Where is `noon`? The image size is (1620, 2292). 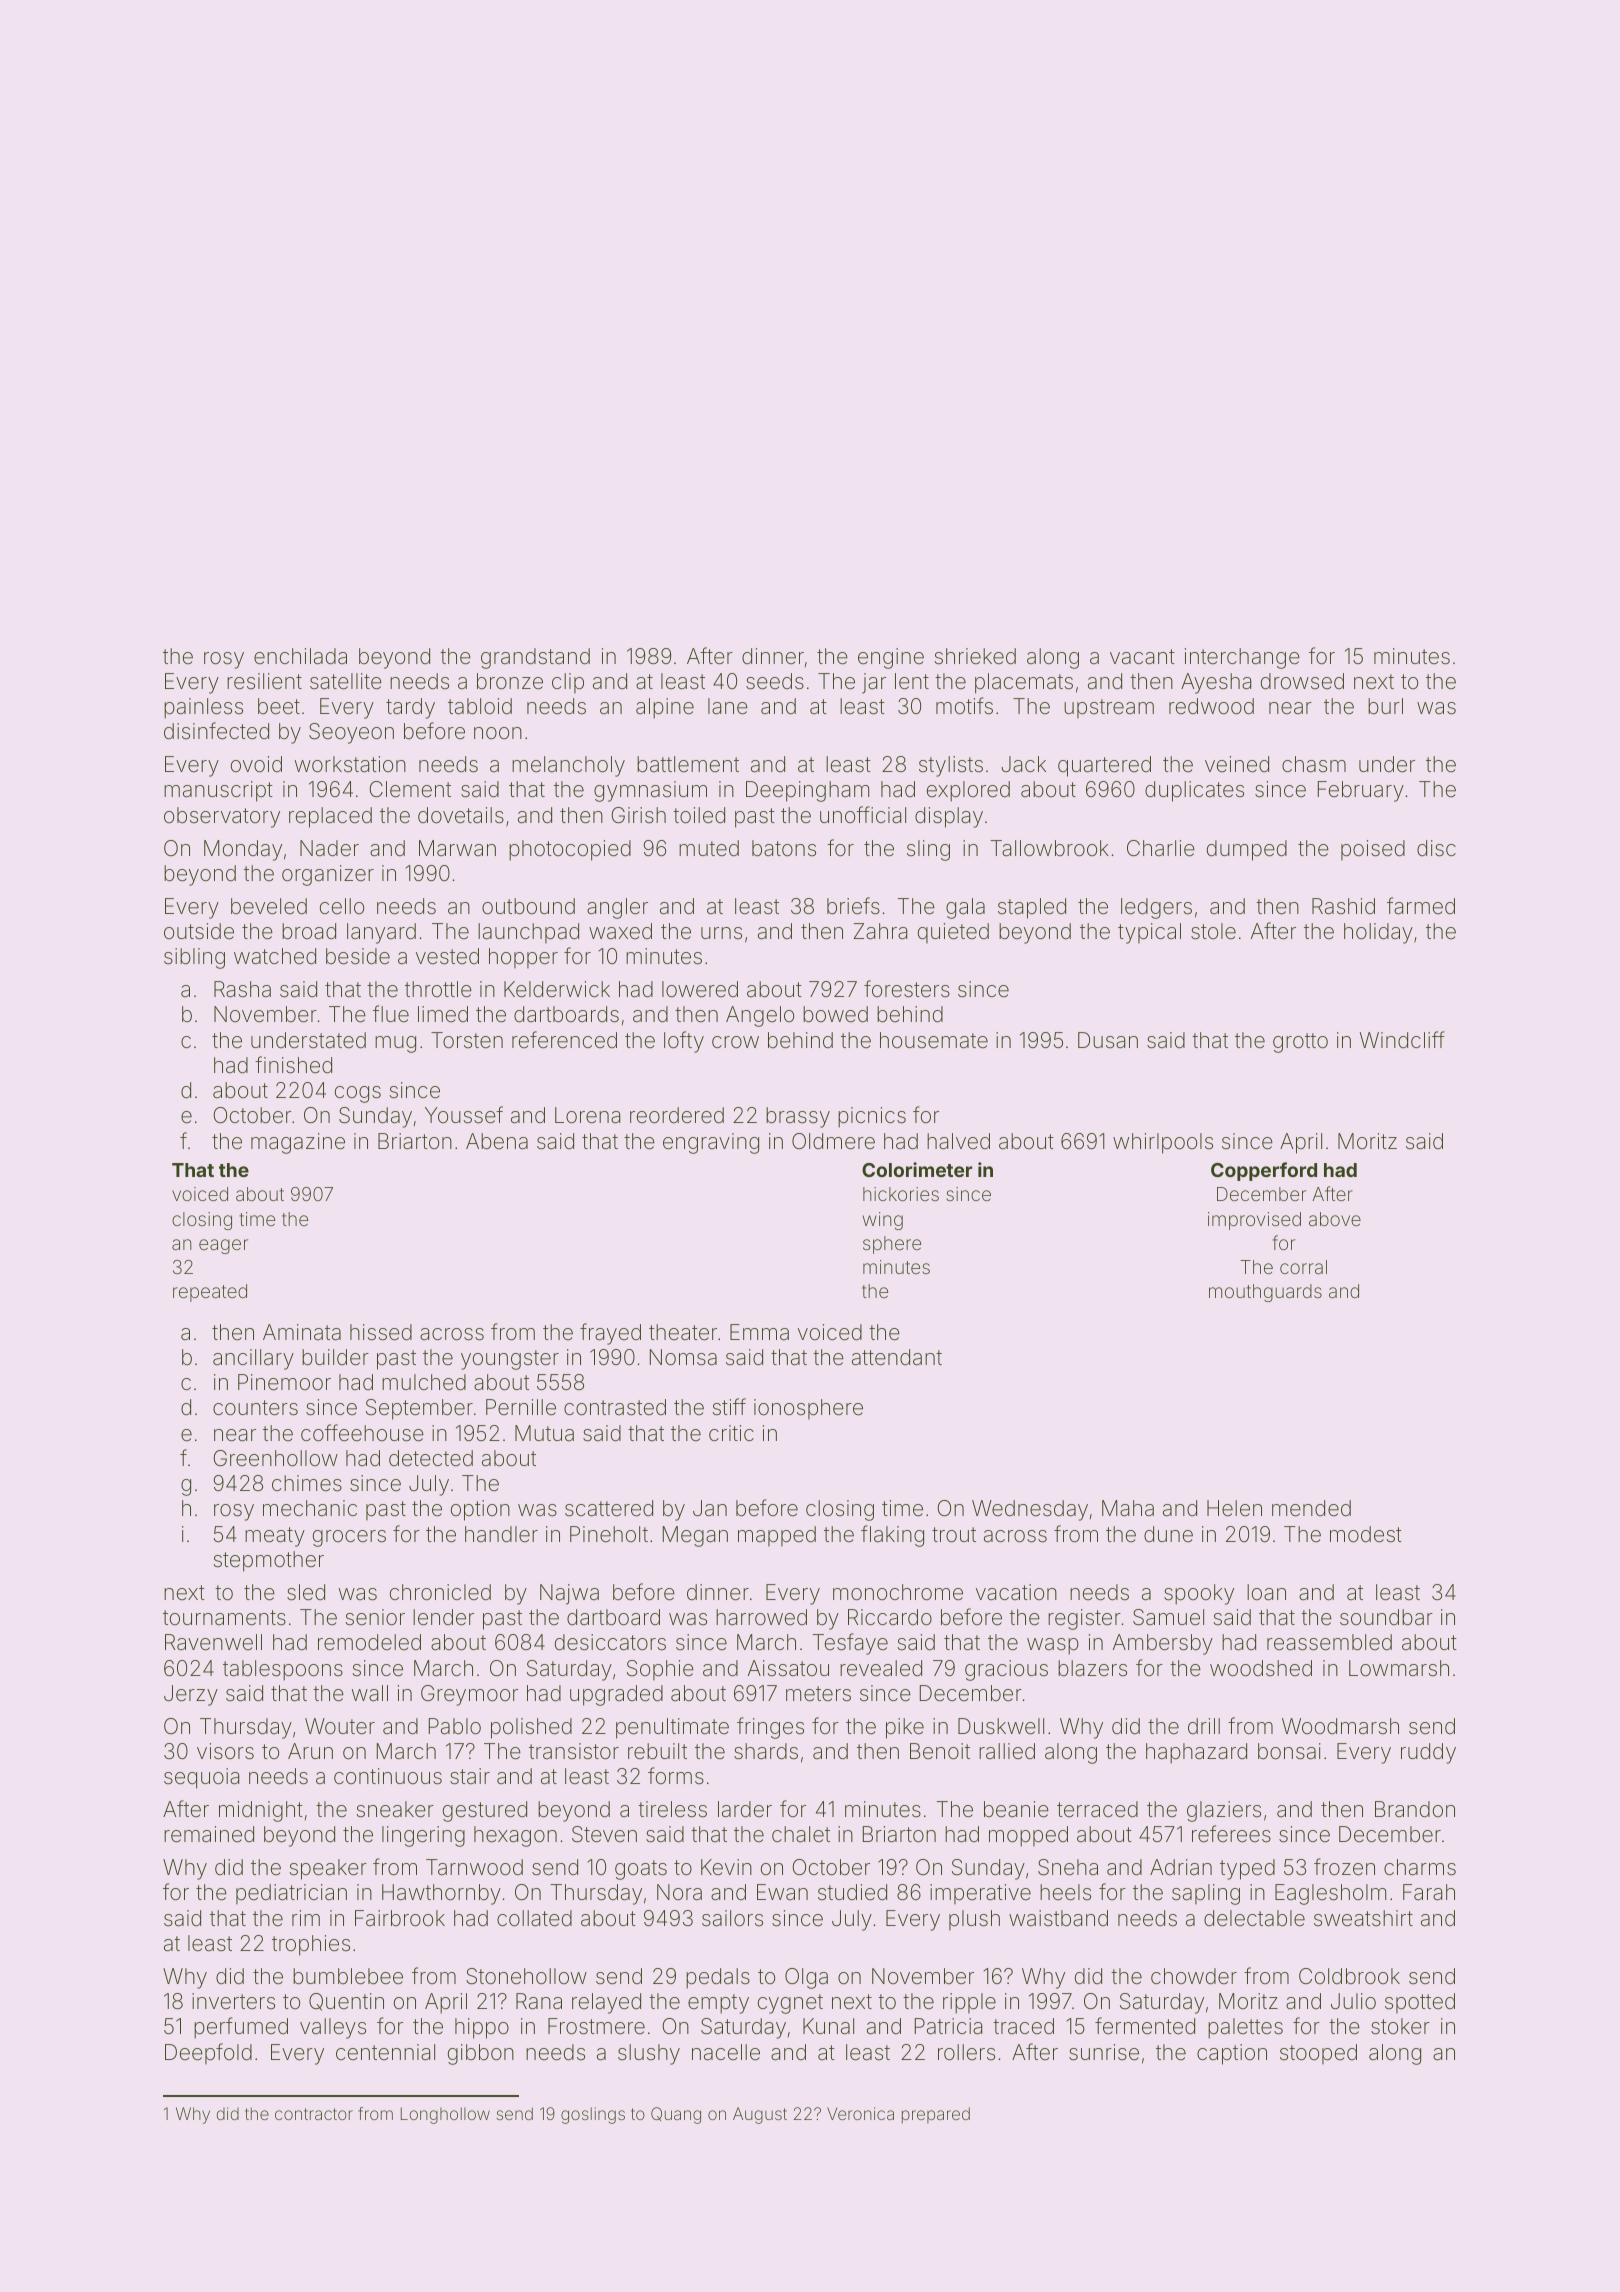 noon is located at coordinates (498, 733).
